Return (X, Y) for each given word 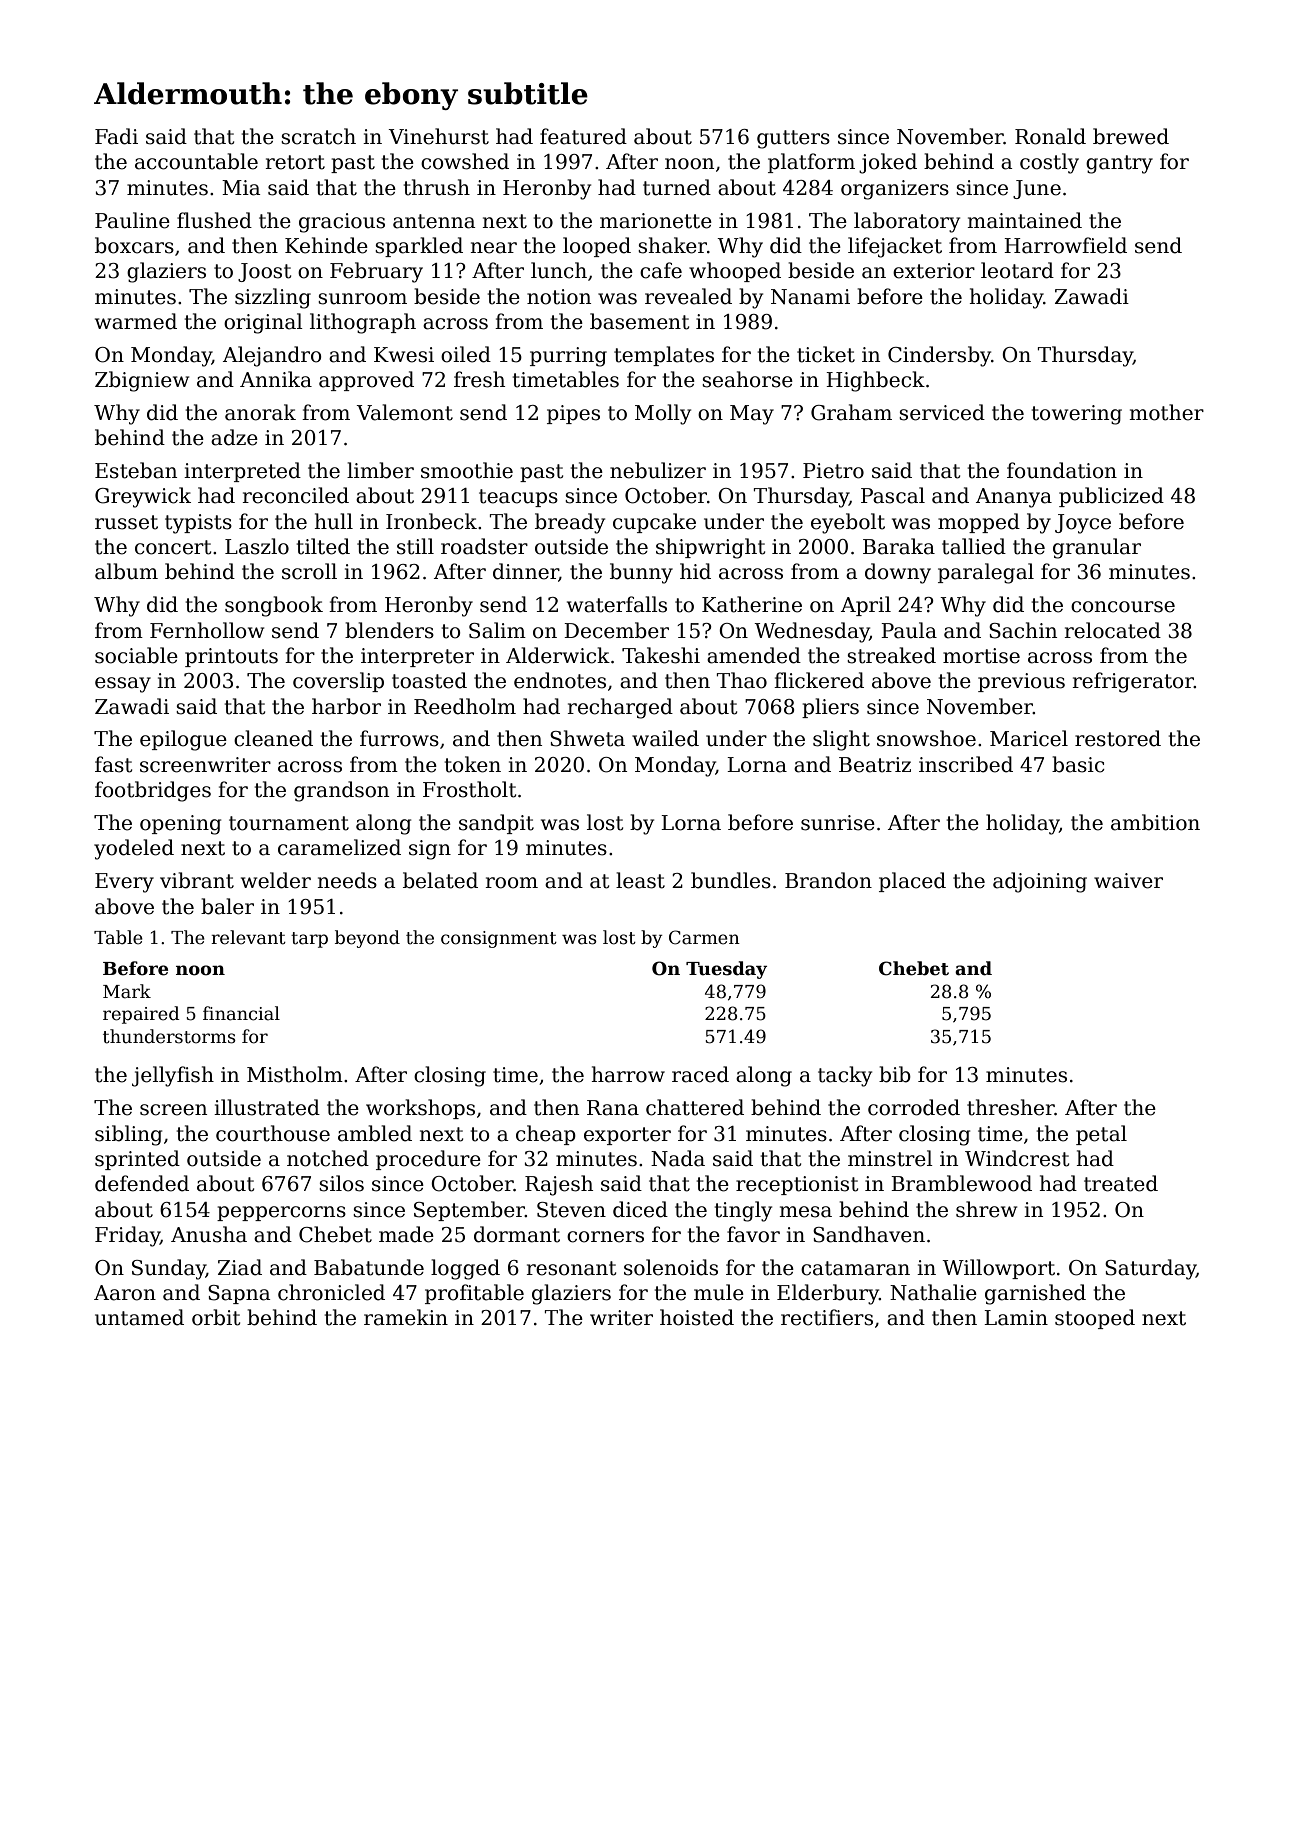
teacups (518, 498)
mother (1166, 412)
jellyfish (173, 1076)
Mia (241, 188)
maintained (1024, 220)
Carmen (704, 937)
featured (583, 136)
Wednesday (812, 632)
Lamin (1016, 1318)
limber (380, 470)
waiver (1128, 881)
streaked (891, 655)
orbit (216, 1317)
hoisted (697, 1317)
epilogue (183, 740)
